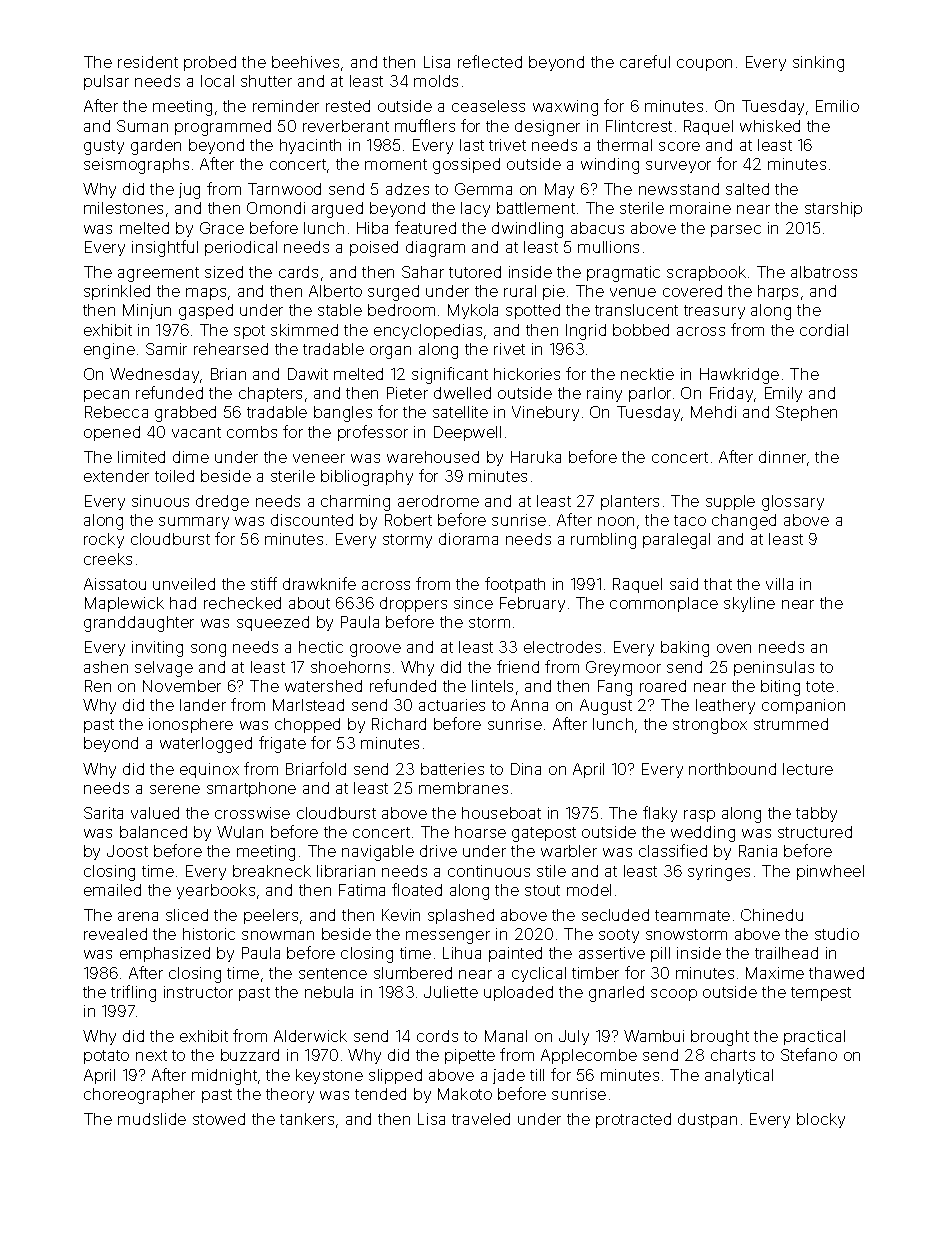 This document has width=952, height=1233. What do you see at coordinates (483, 189) in the document?
I see `Gemma` at bounding box center [483, 189].
